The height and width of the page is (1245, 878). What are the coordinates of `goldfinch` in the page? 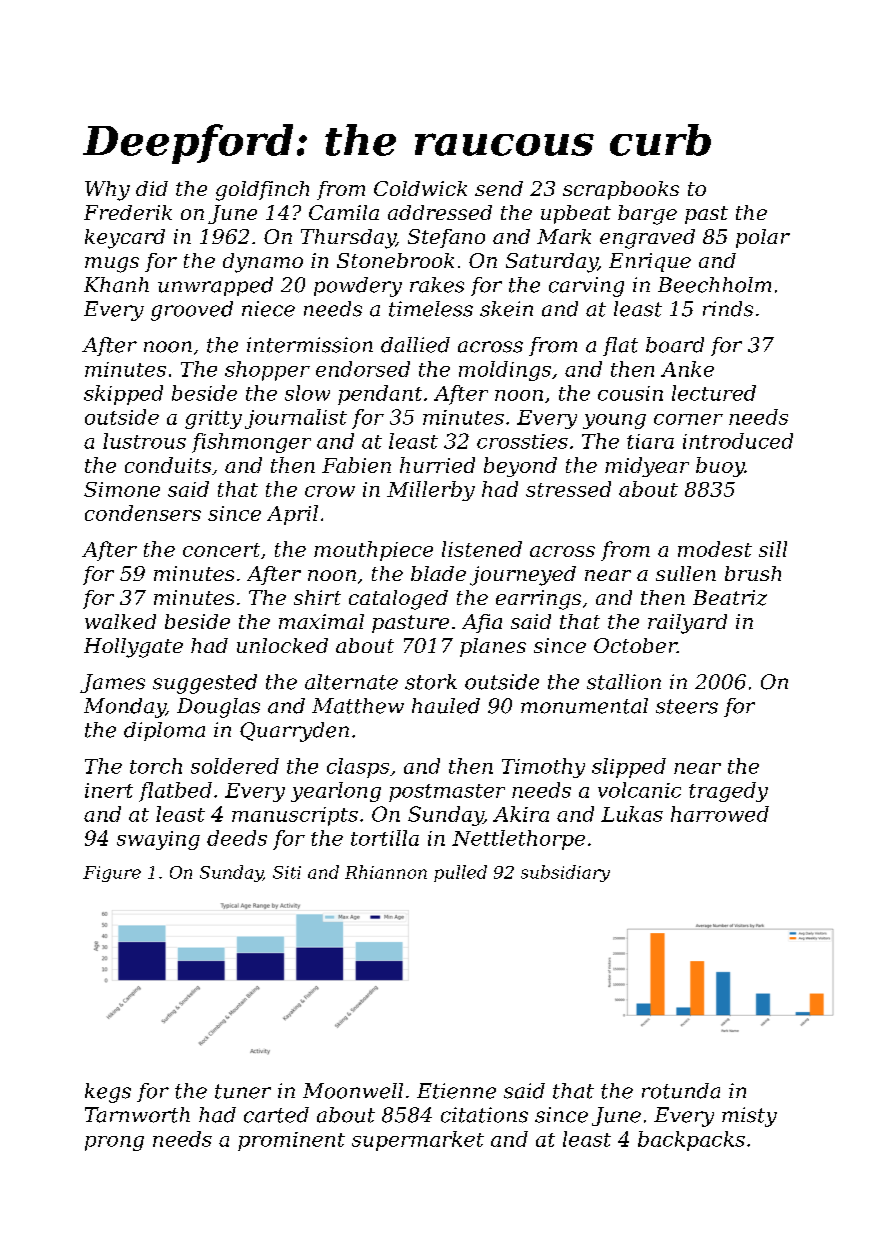 It's located at (262, 191).
